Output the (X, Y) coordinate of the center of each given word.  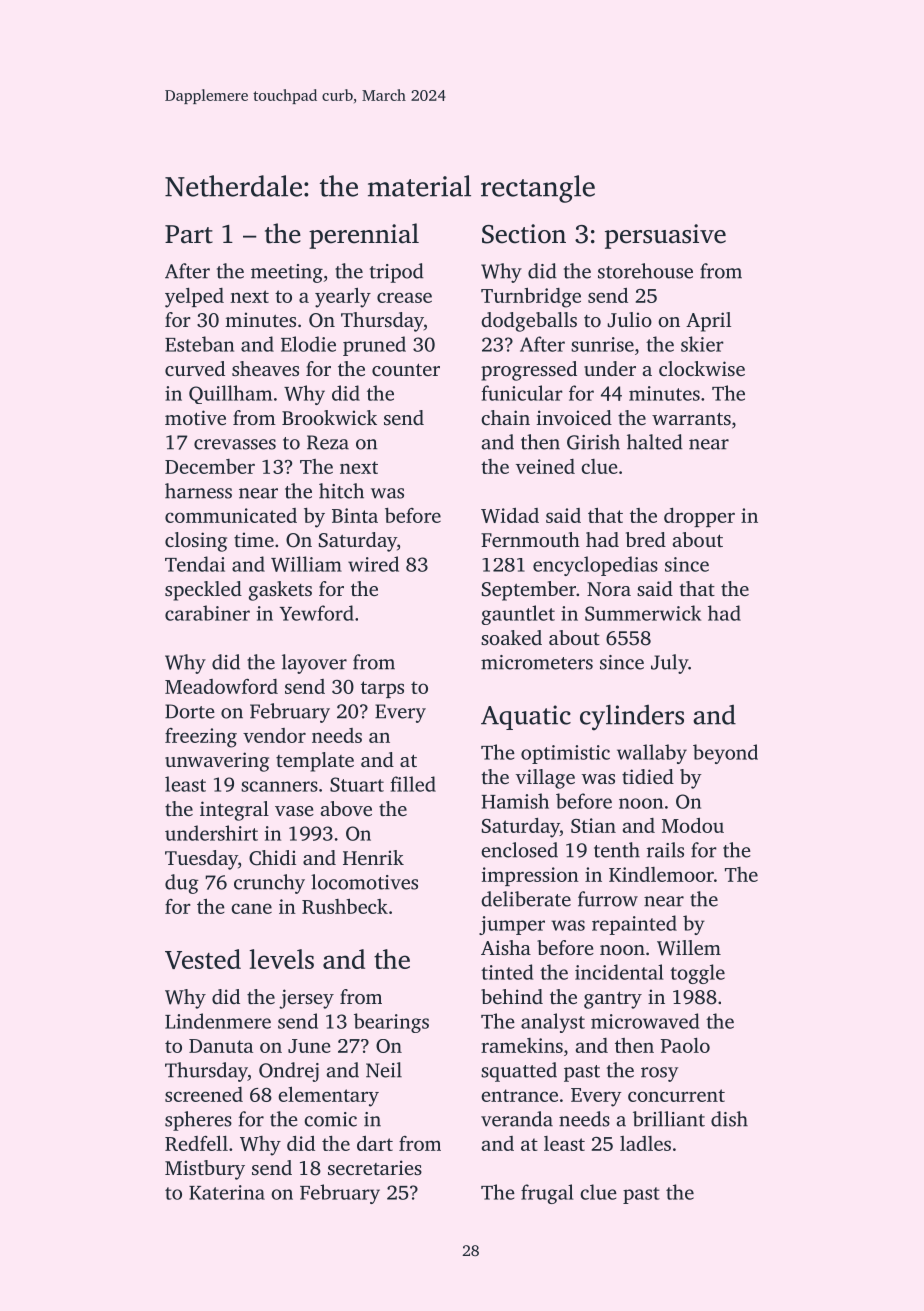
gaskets (280, 591)
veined (545, 466)
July (669, 664)
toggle (697, 974)
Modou (693, 825)
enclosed (519, 850)
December (210, 466)
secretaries (375, 1167)
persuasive (665, 236)
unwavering (217, 762)
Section (524, 234)
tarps (382, 689)
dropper (699, 517)
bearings (391, 1023)
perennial (364, 236)
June (309, 1046)
